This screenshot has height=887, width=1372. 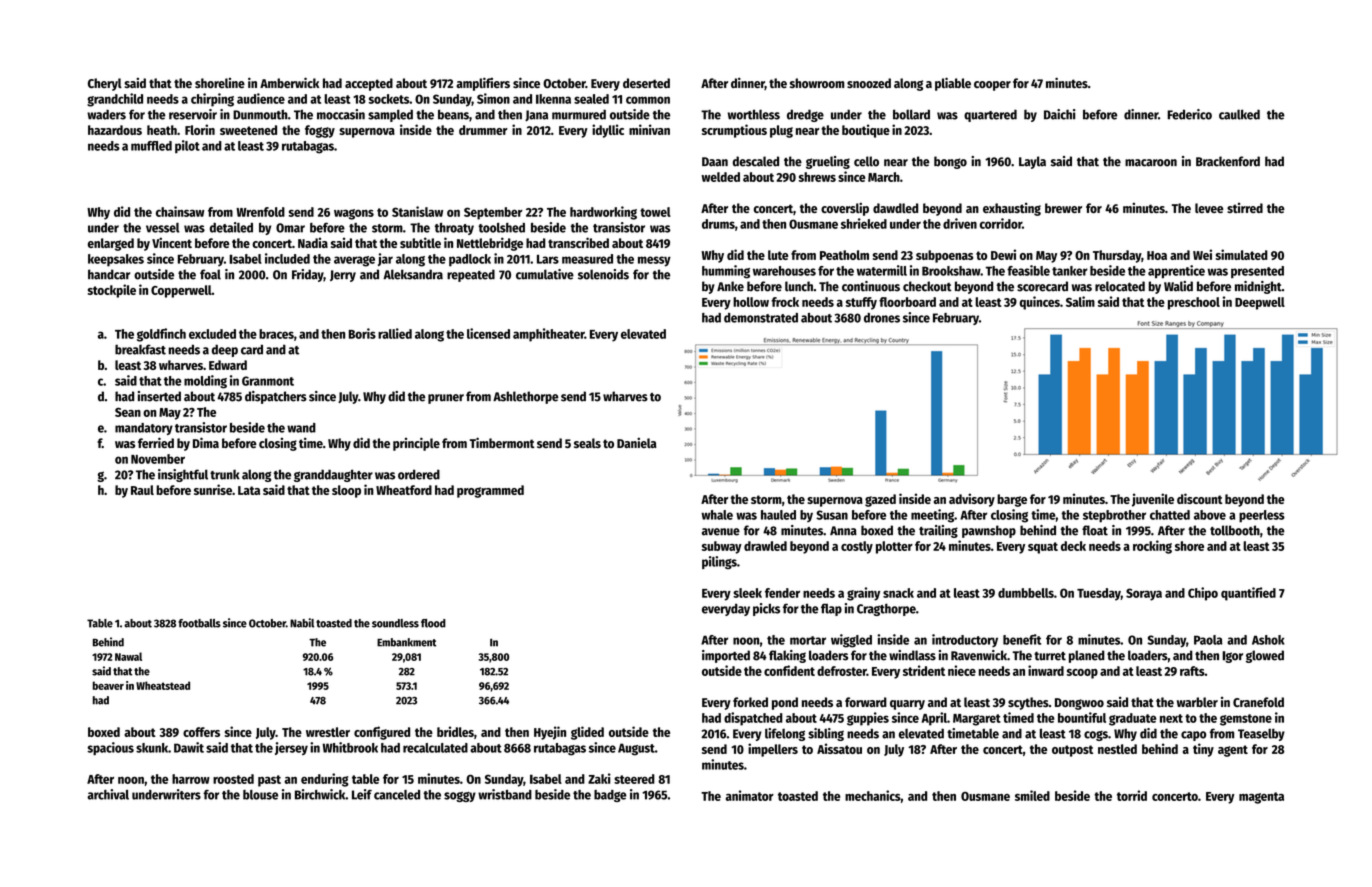 I want to click on mandatory, so click(x=144, y=429).
